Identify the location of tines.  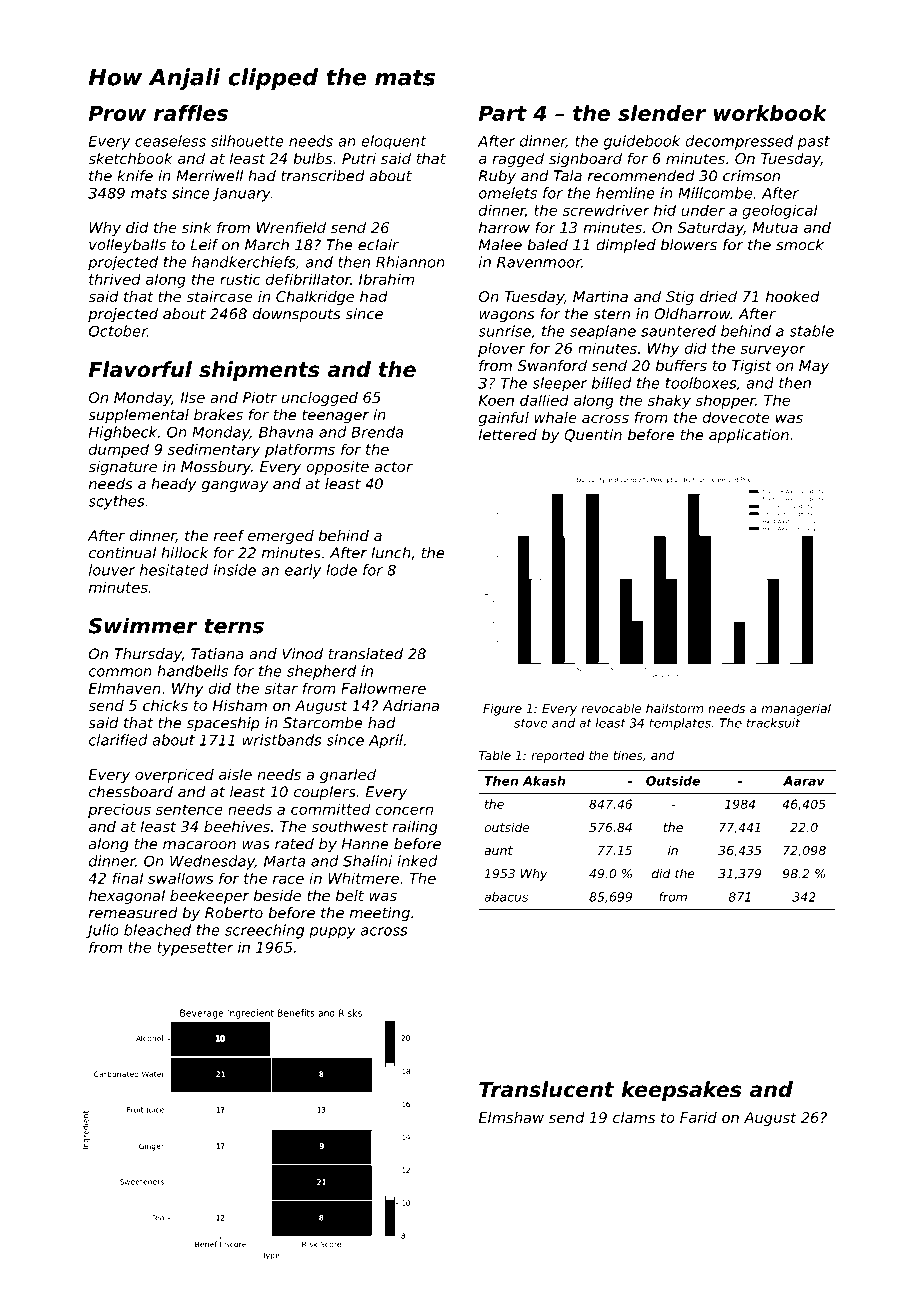
(628, 755).
